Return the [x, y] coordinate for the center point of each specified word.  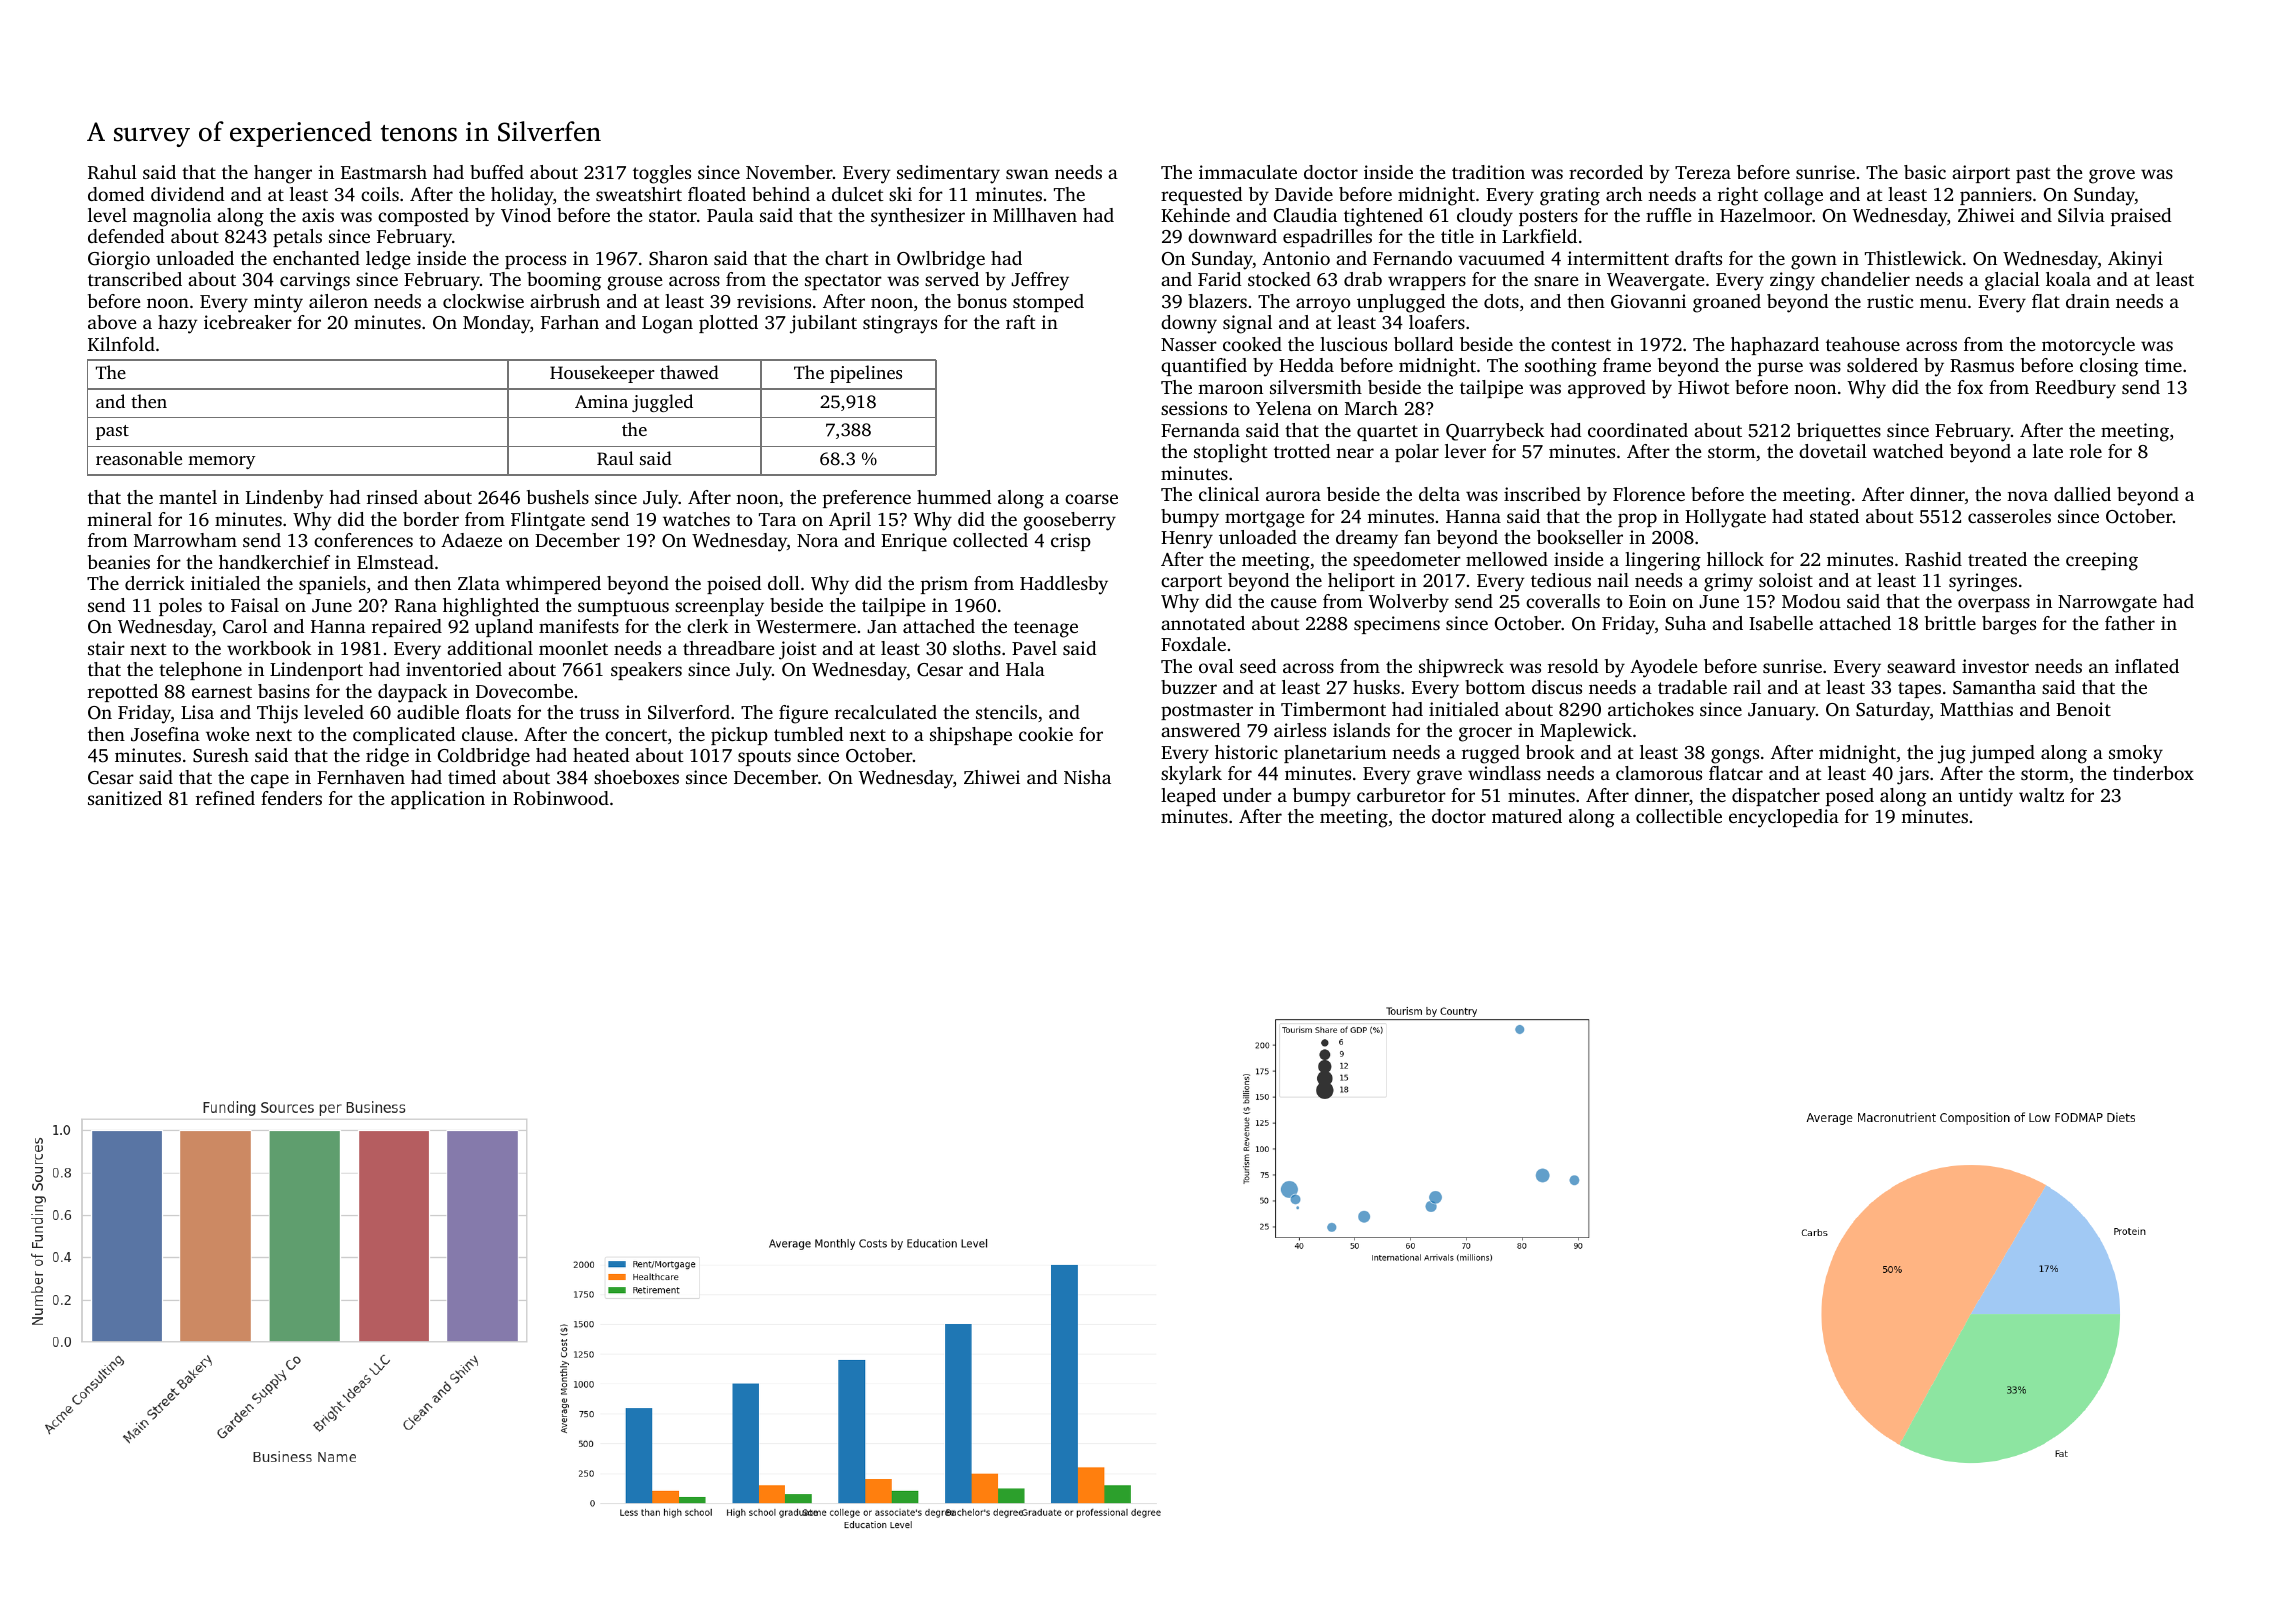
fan [1417, 537]
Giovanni [1648, 301]
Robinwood [561, 798]
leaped [1188, 797]
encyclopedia [1784, 818]
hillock [1735, 559]
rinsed [392, 497]
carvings [315, 281]
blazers [1217, 301]
